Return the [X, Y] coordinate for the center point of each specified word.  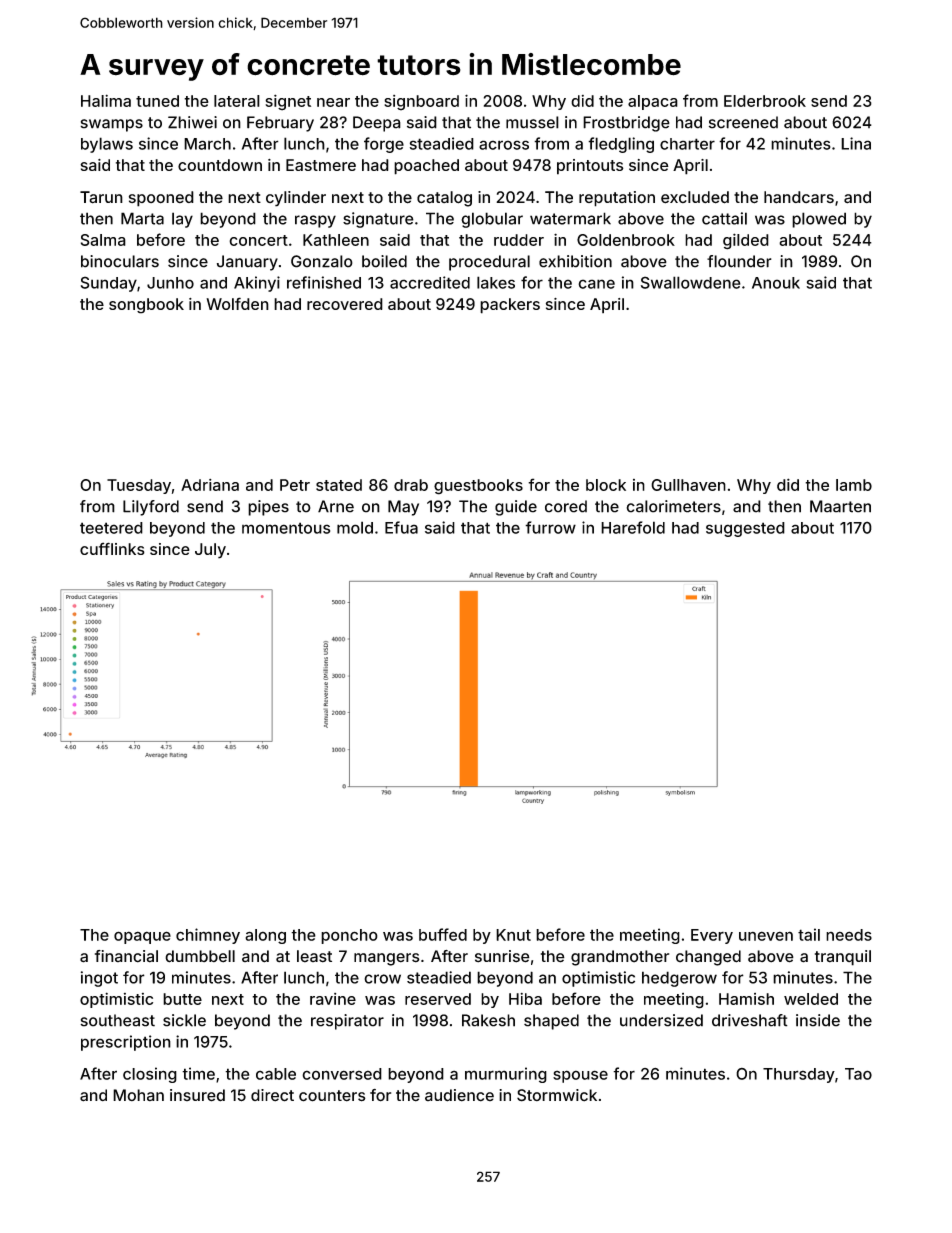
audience [459, 1095]
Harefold [633, 527]
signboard [421, 103]
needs [849, 935]
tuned [157, 101]
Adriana [210, 485]
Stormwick [557, 1095]
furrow [550, 527]
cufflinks [112, 548]
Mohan [138, 1095]
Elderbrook [765, 101]
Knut [513, 935]
